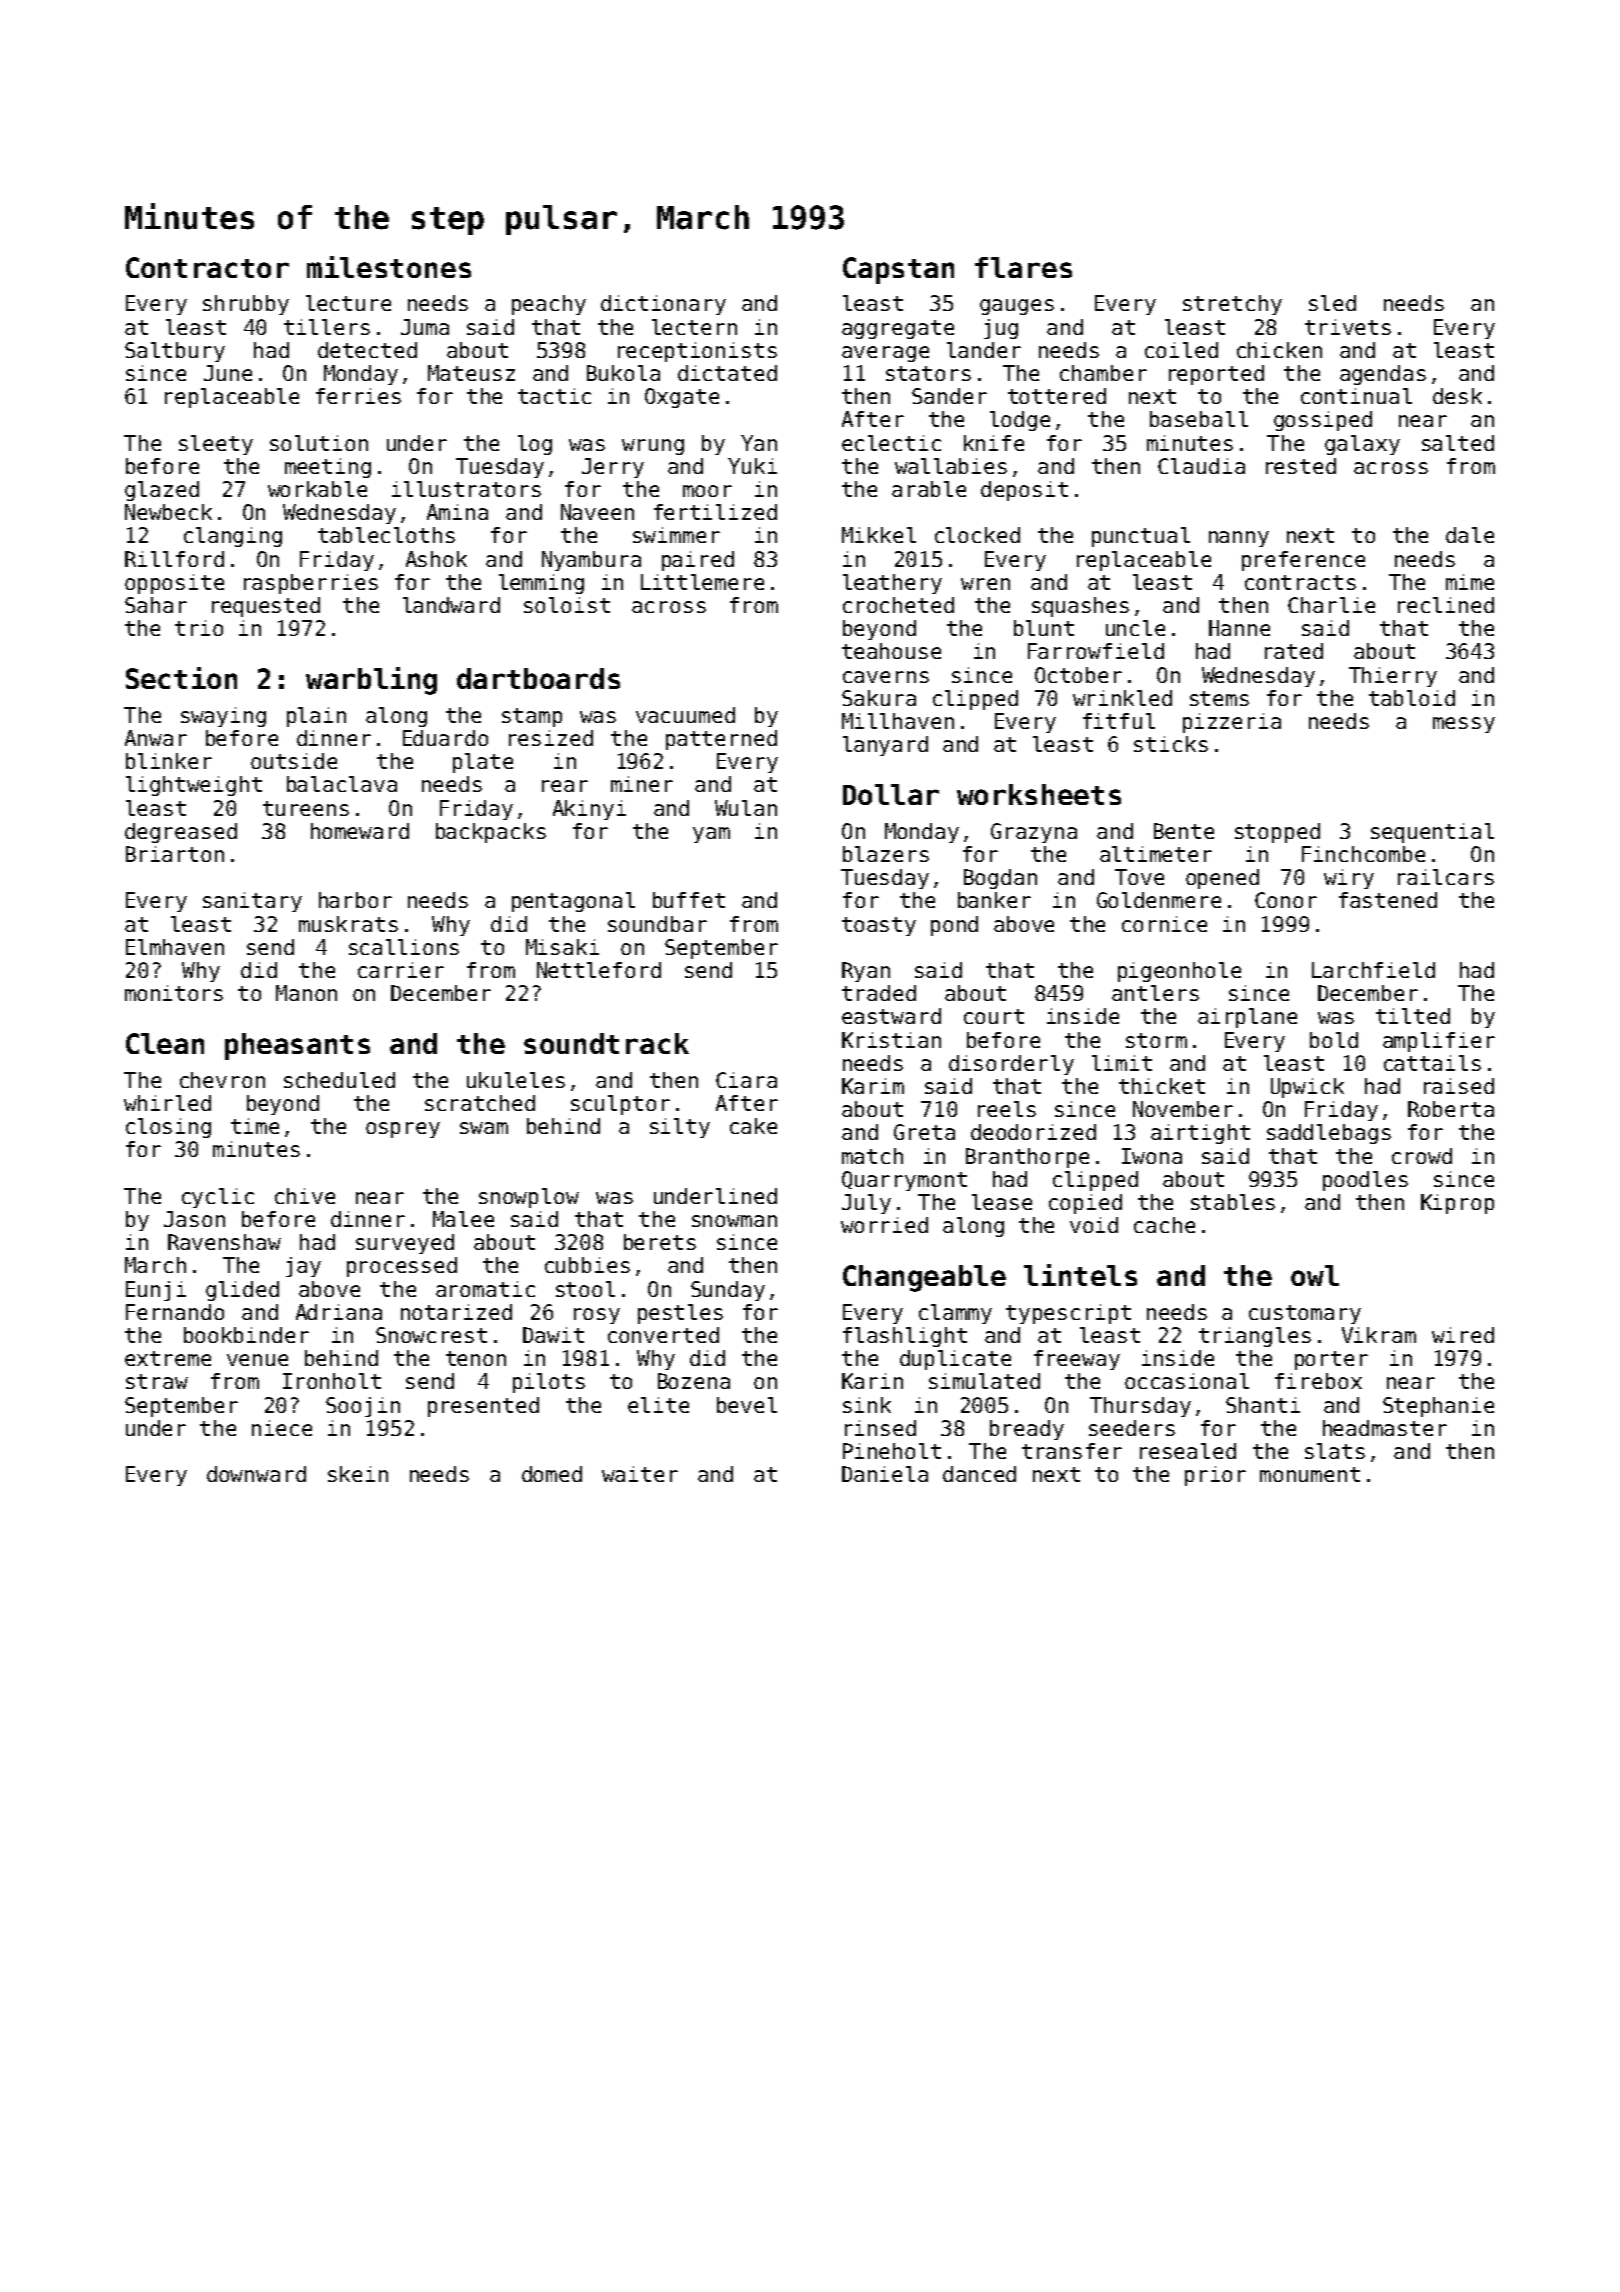 The height and width of the screenshot is (2292, 1620). What do you see at coordinates (306, 808) in the screenshot?
I see `tureens` at bounding box center [306, 808].
